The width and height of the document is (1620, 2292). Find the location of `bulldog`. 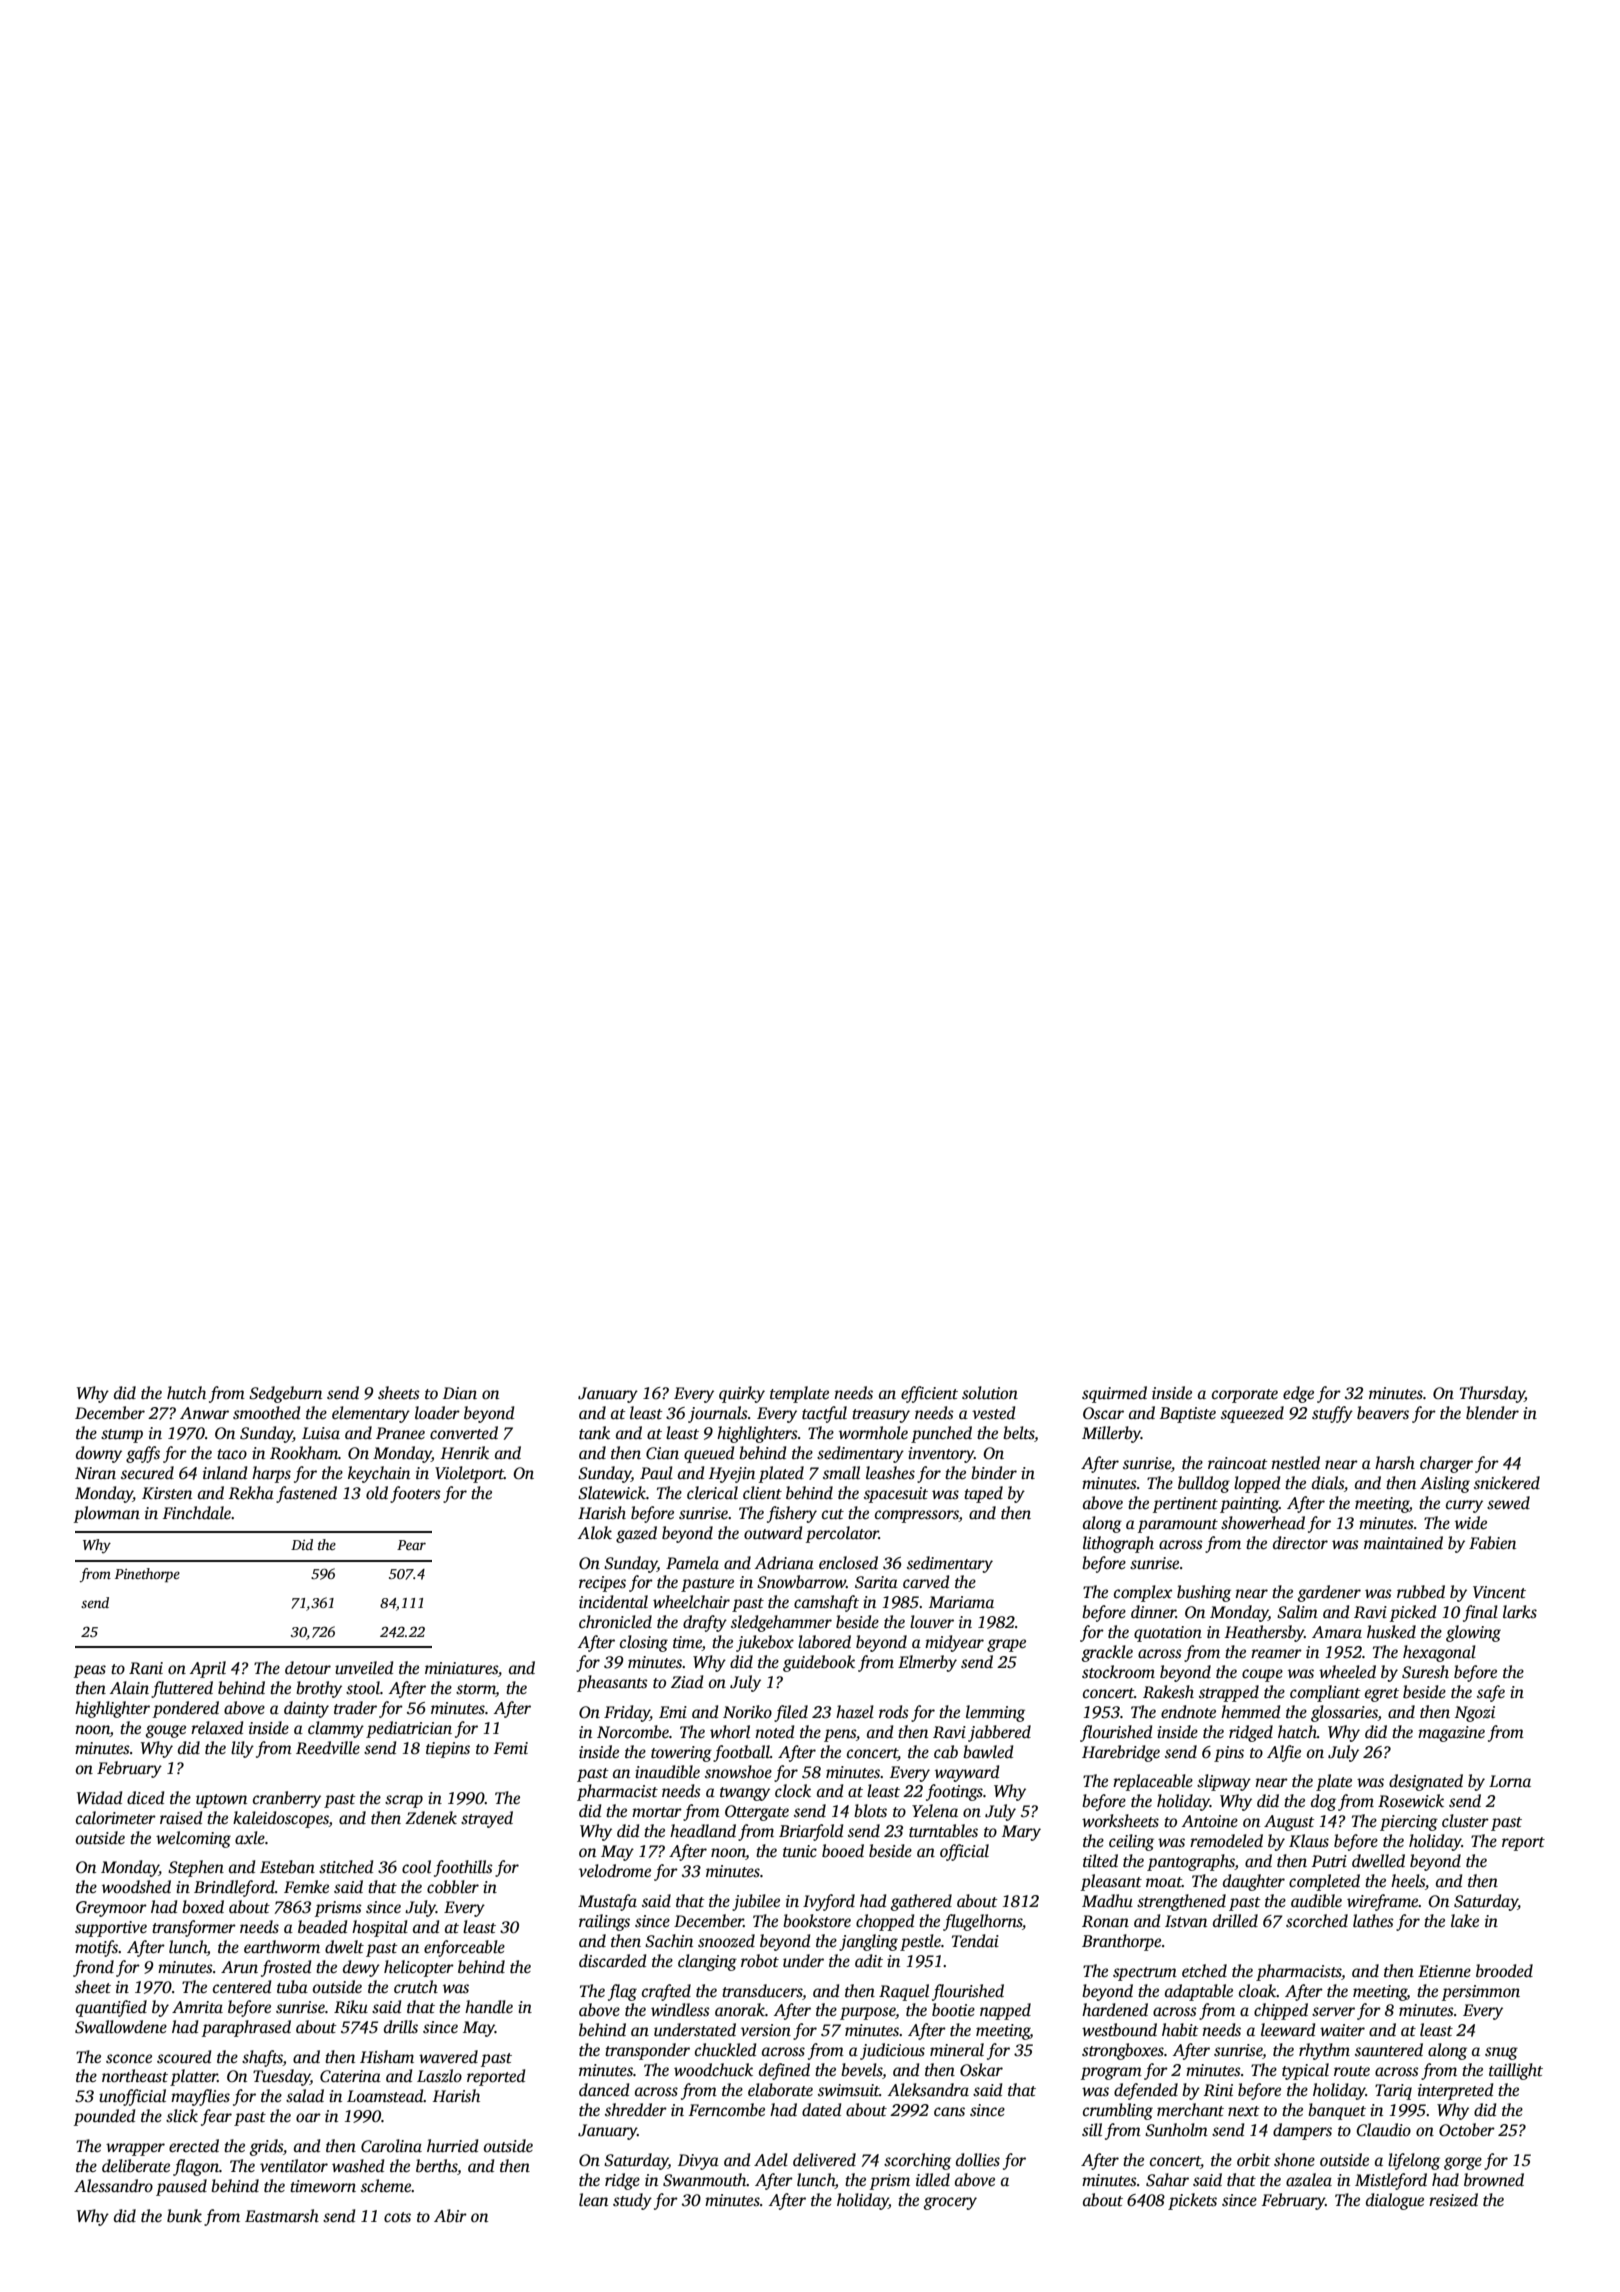

bulldog is located at coordinates (1204, 1484).
